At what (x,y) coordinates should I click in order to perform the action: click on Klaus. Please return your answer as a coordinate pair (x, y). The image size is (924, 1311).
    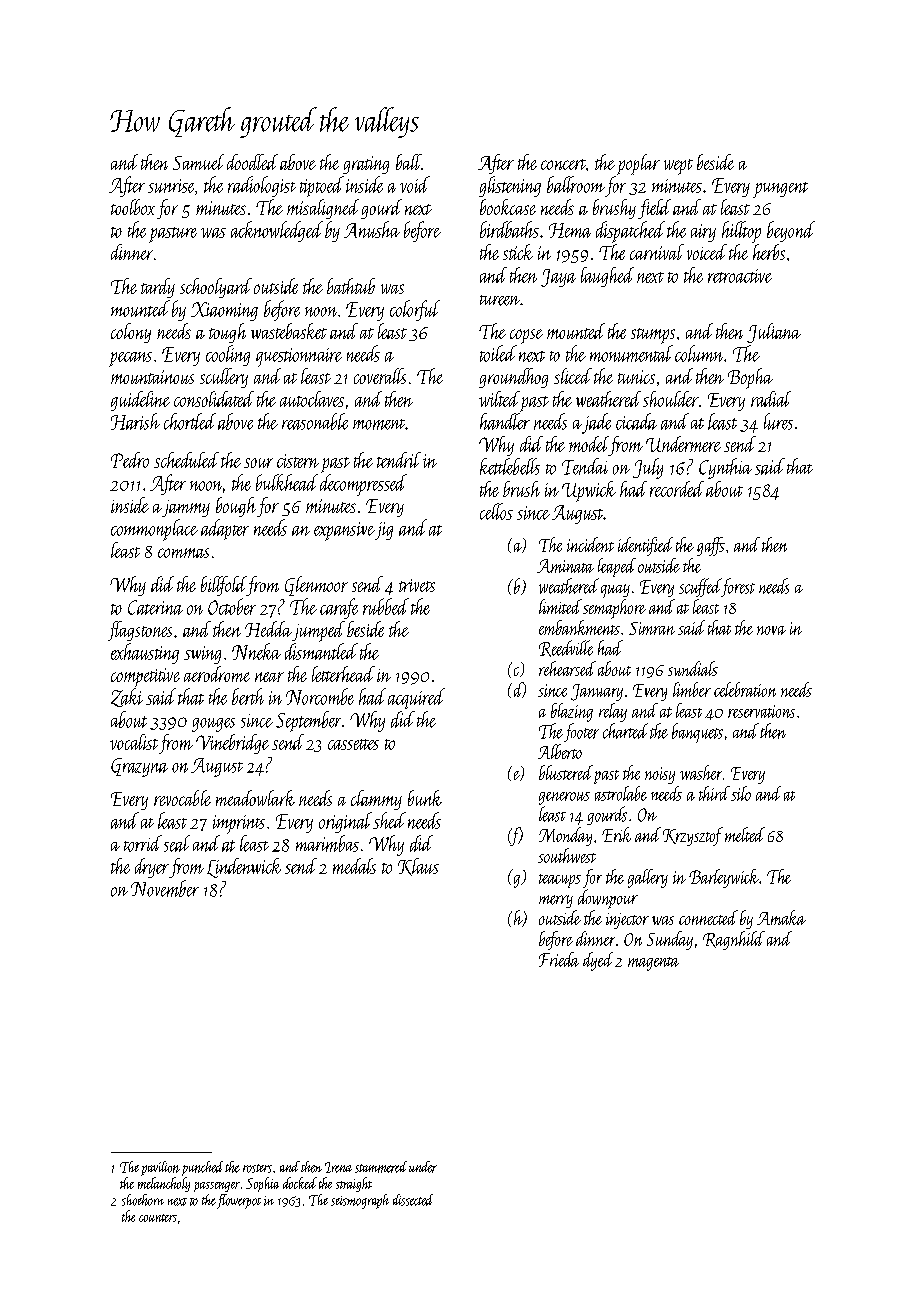
    Looking at the image, I should click on (418, 867).
